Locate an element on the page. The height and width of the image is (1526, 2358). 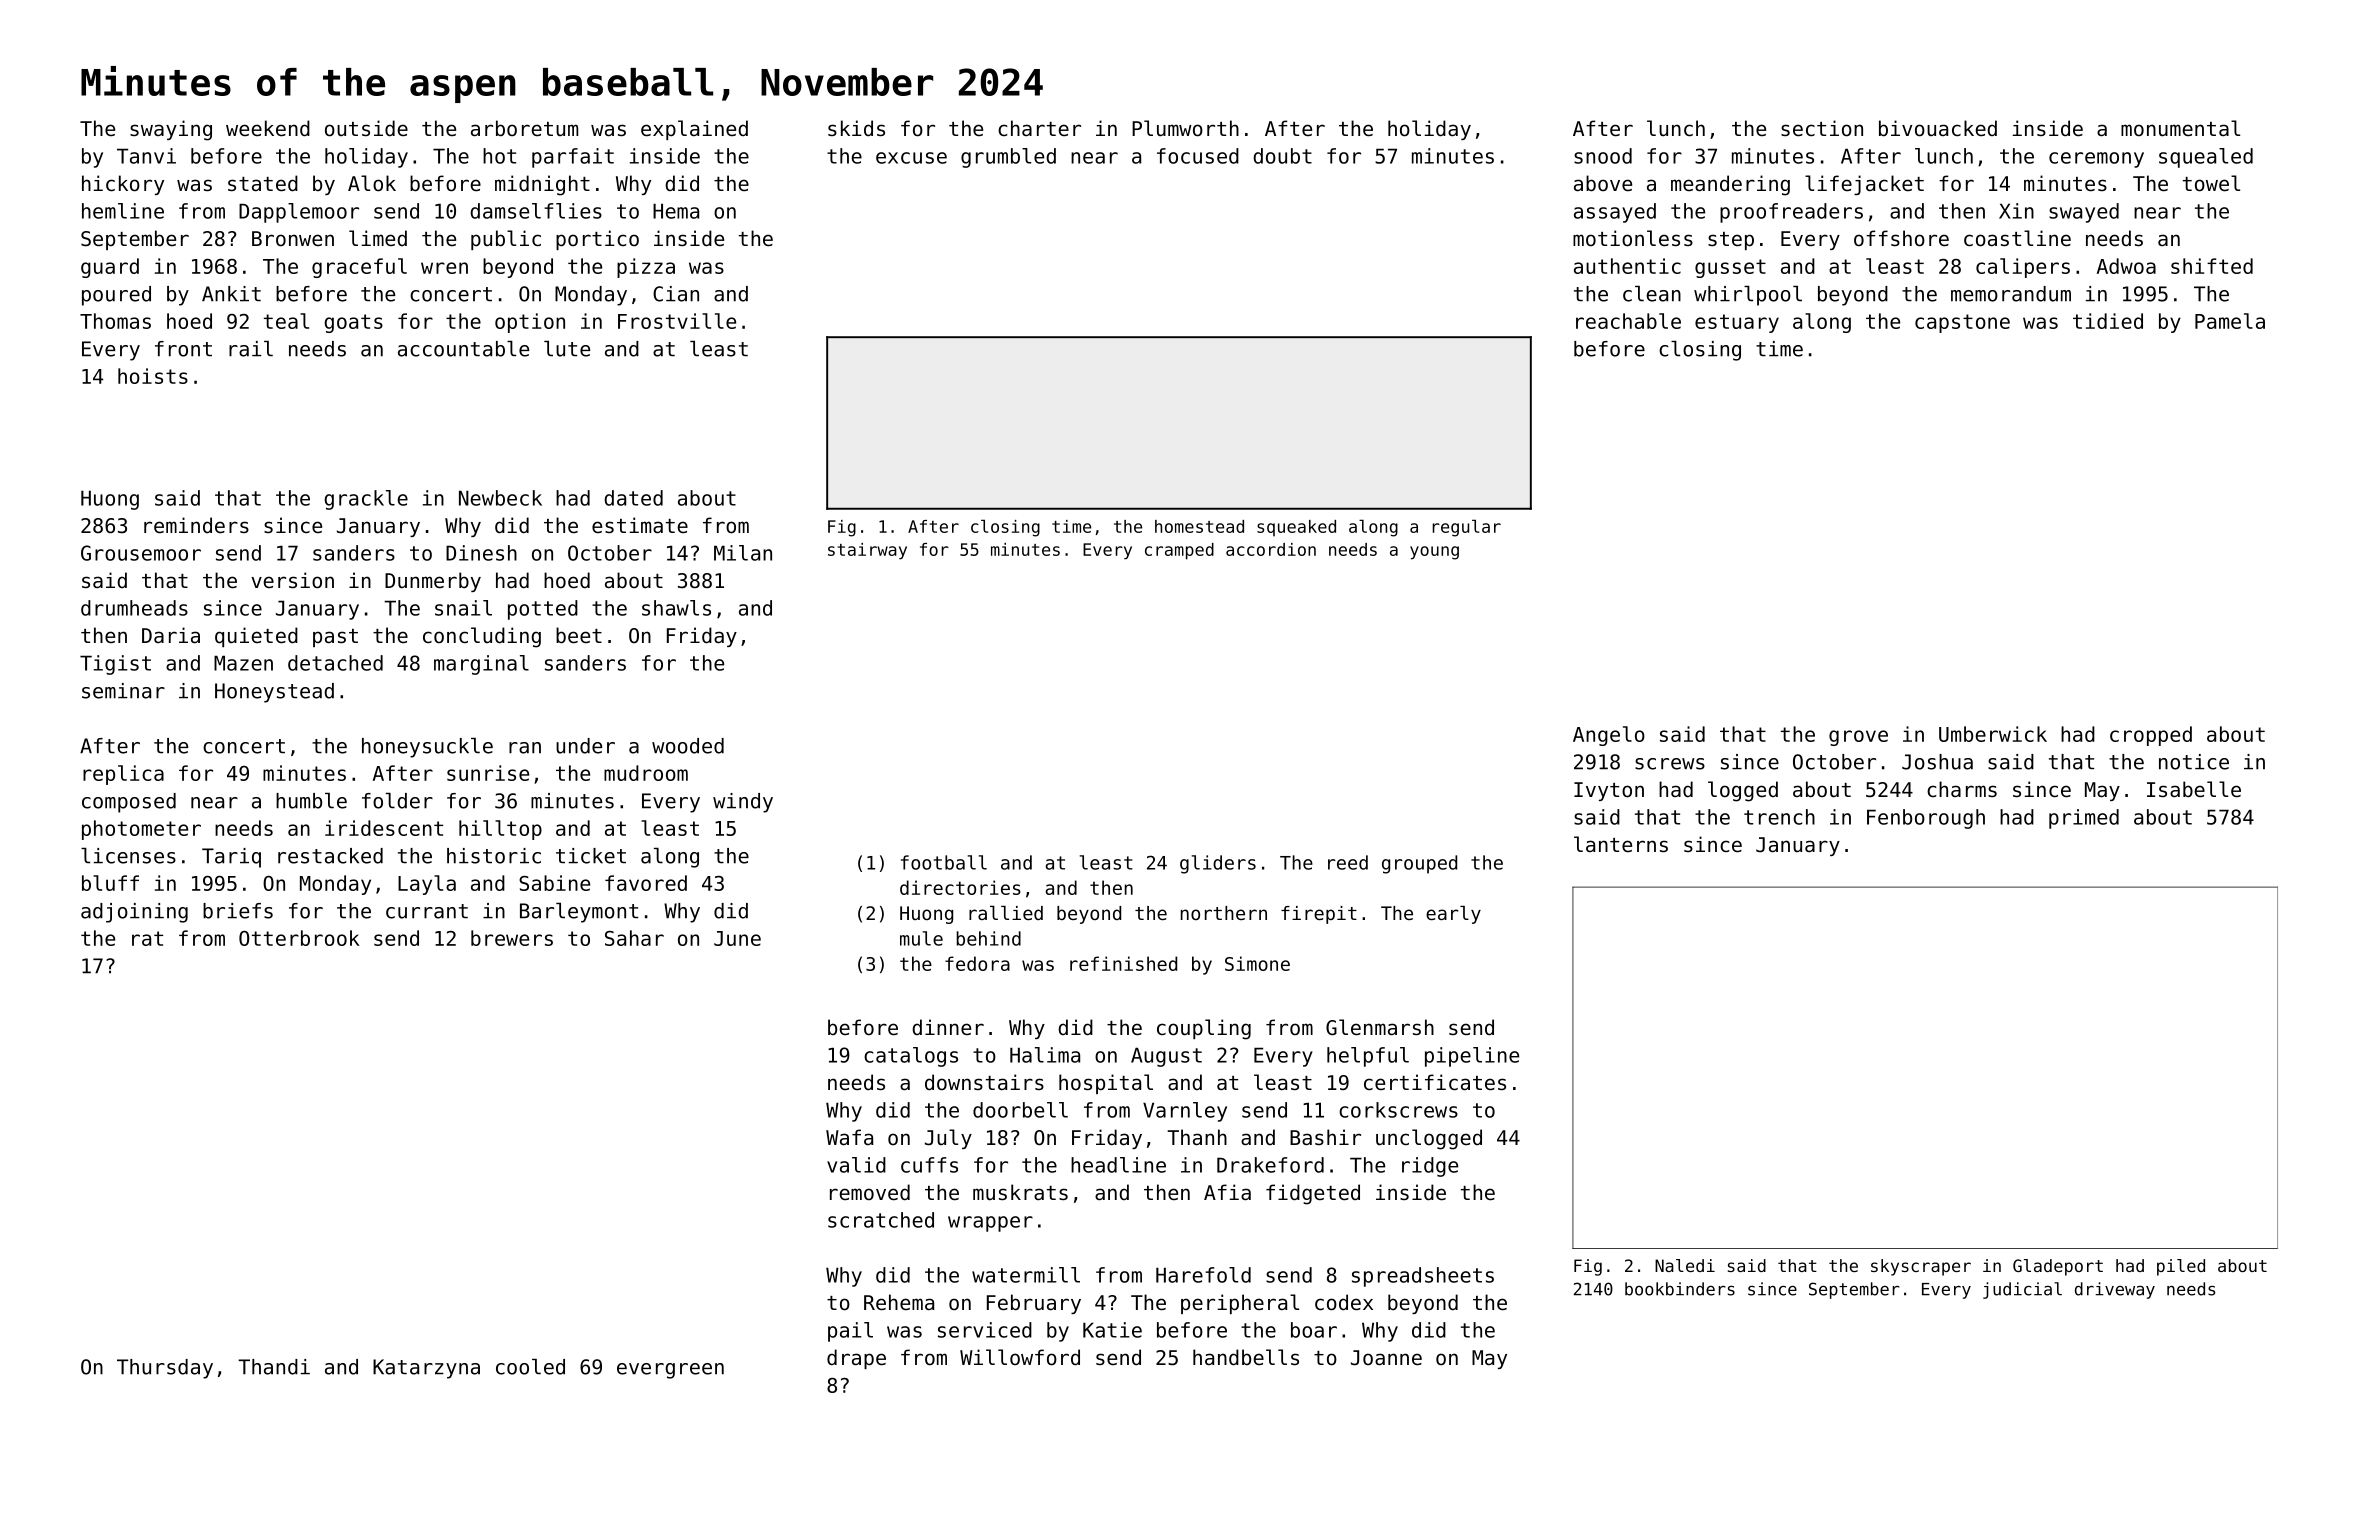
wren is located at coordinates (444, 268).
